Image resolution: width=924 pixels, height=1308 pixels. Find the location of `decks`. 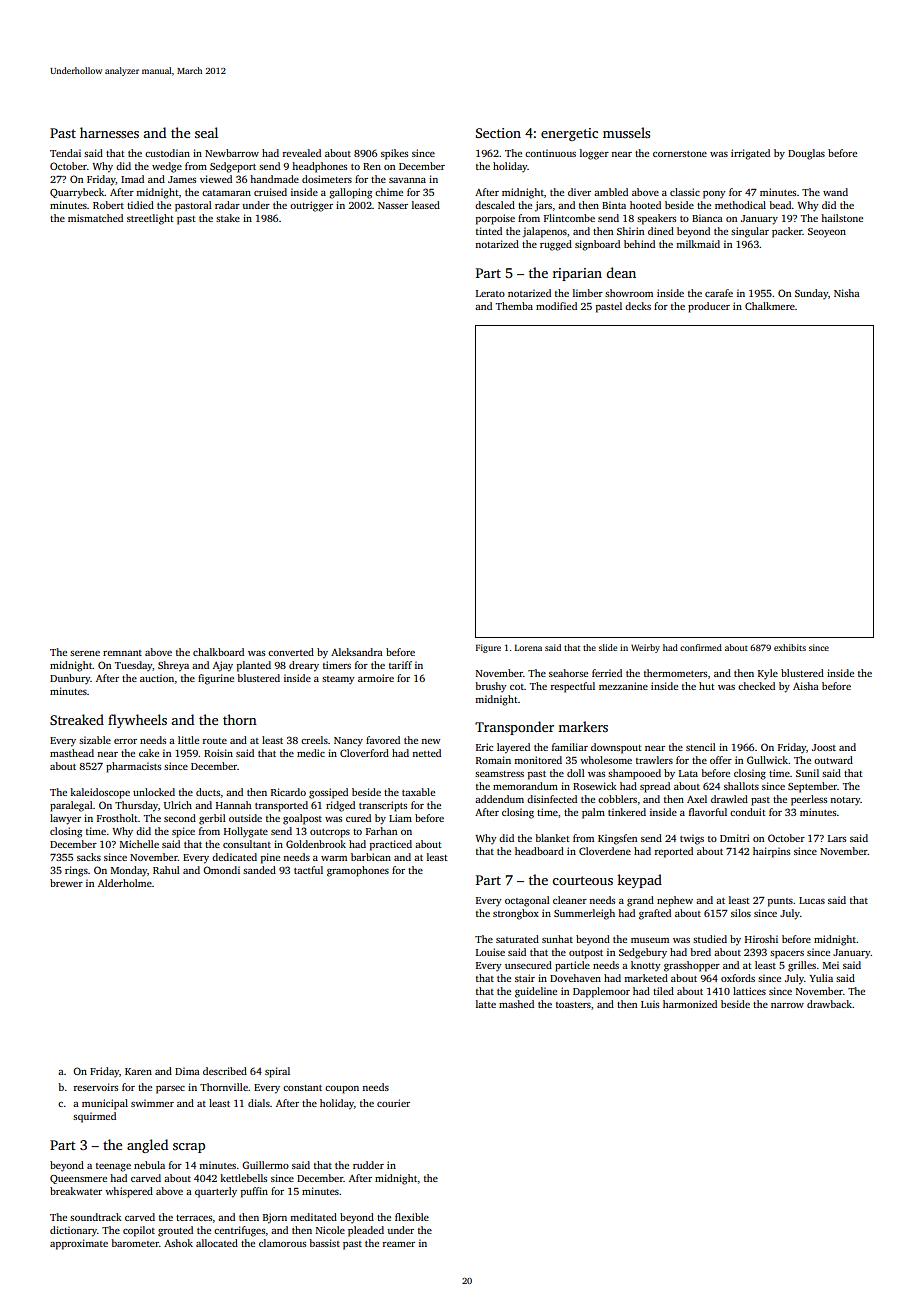

decks is located at coordinates (638, 306).
